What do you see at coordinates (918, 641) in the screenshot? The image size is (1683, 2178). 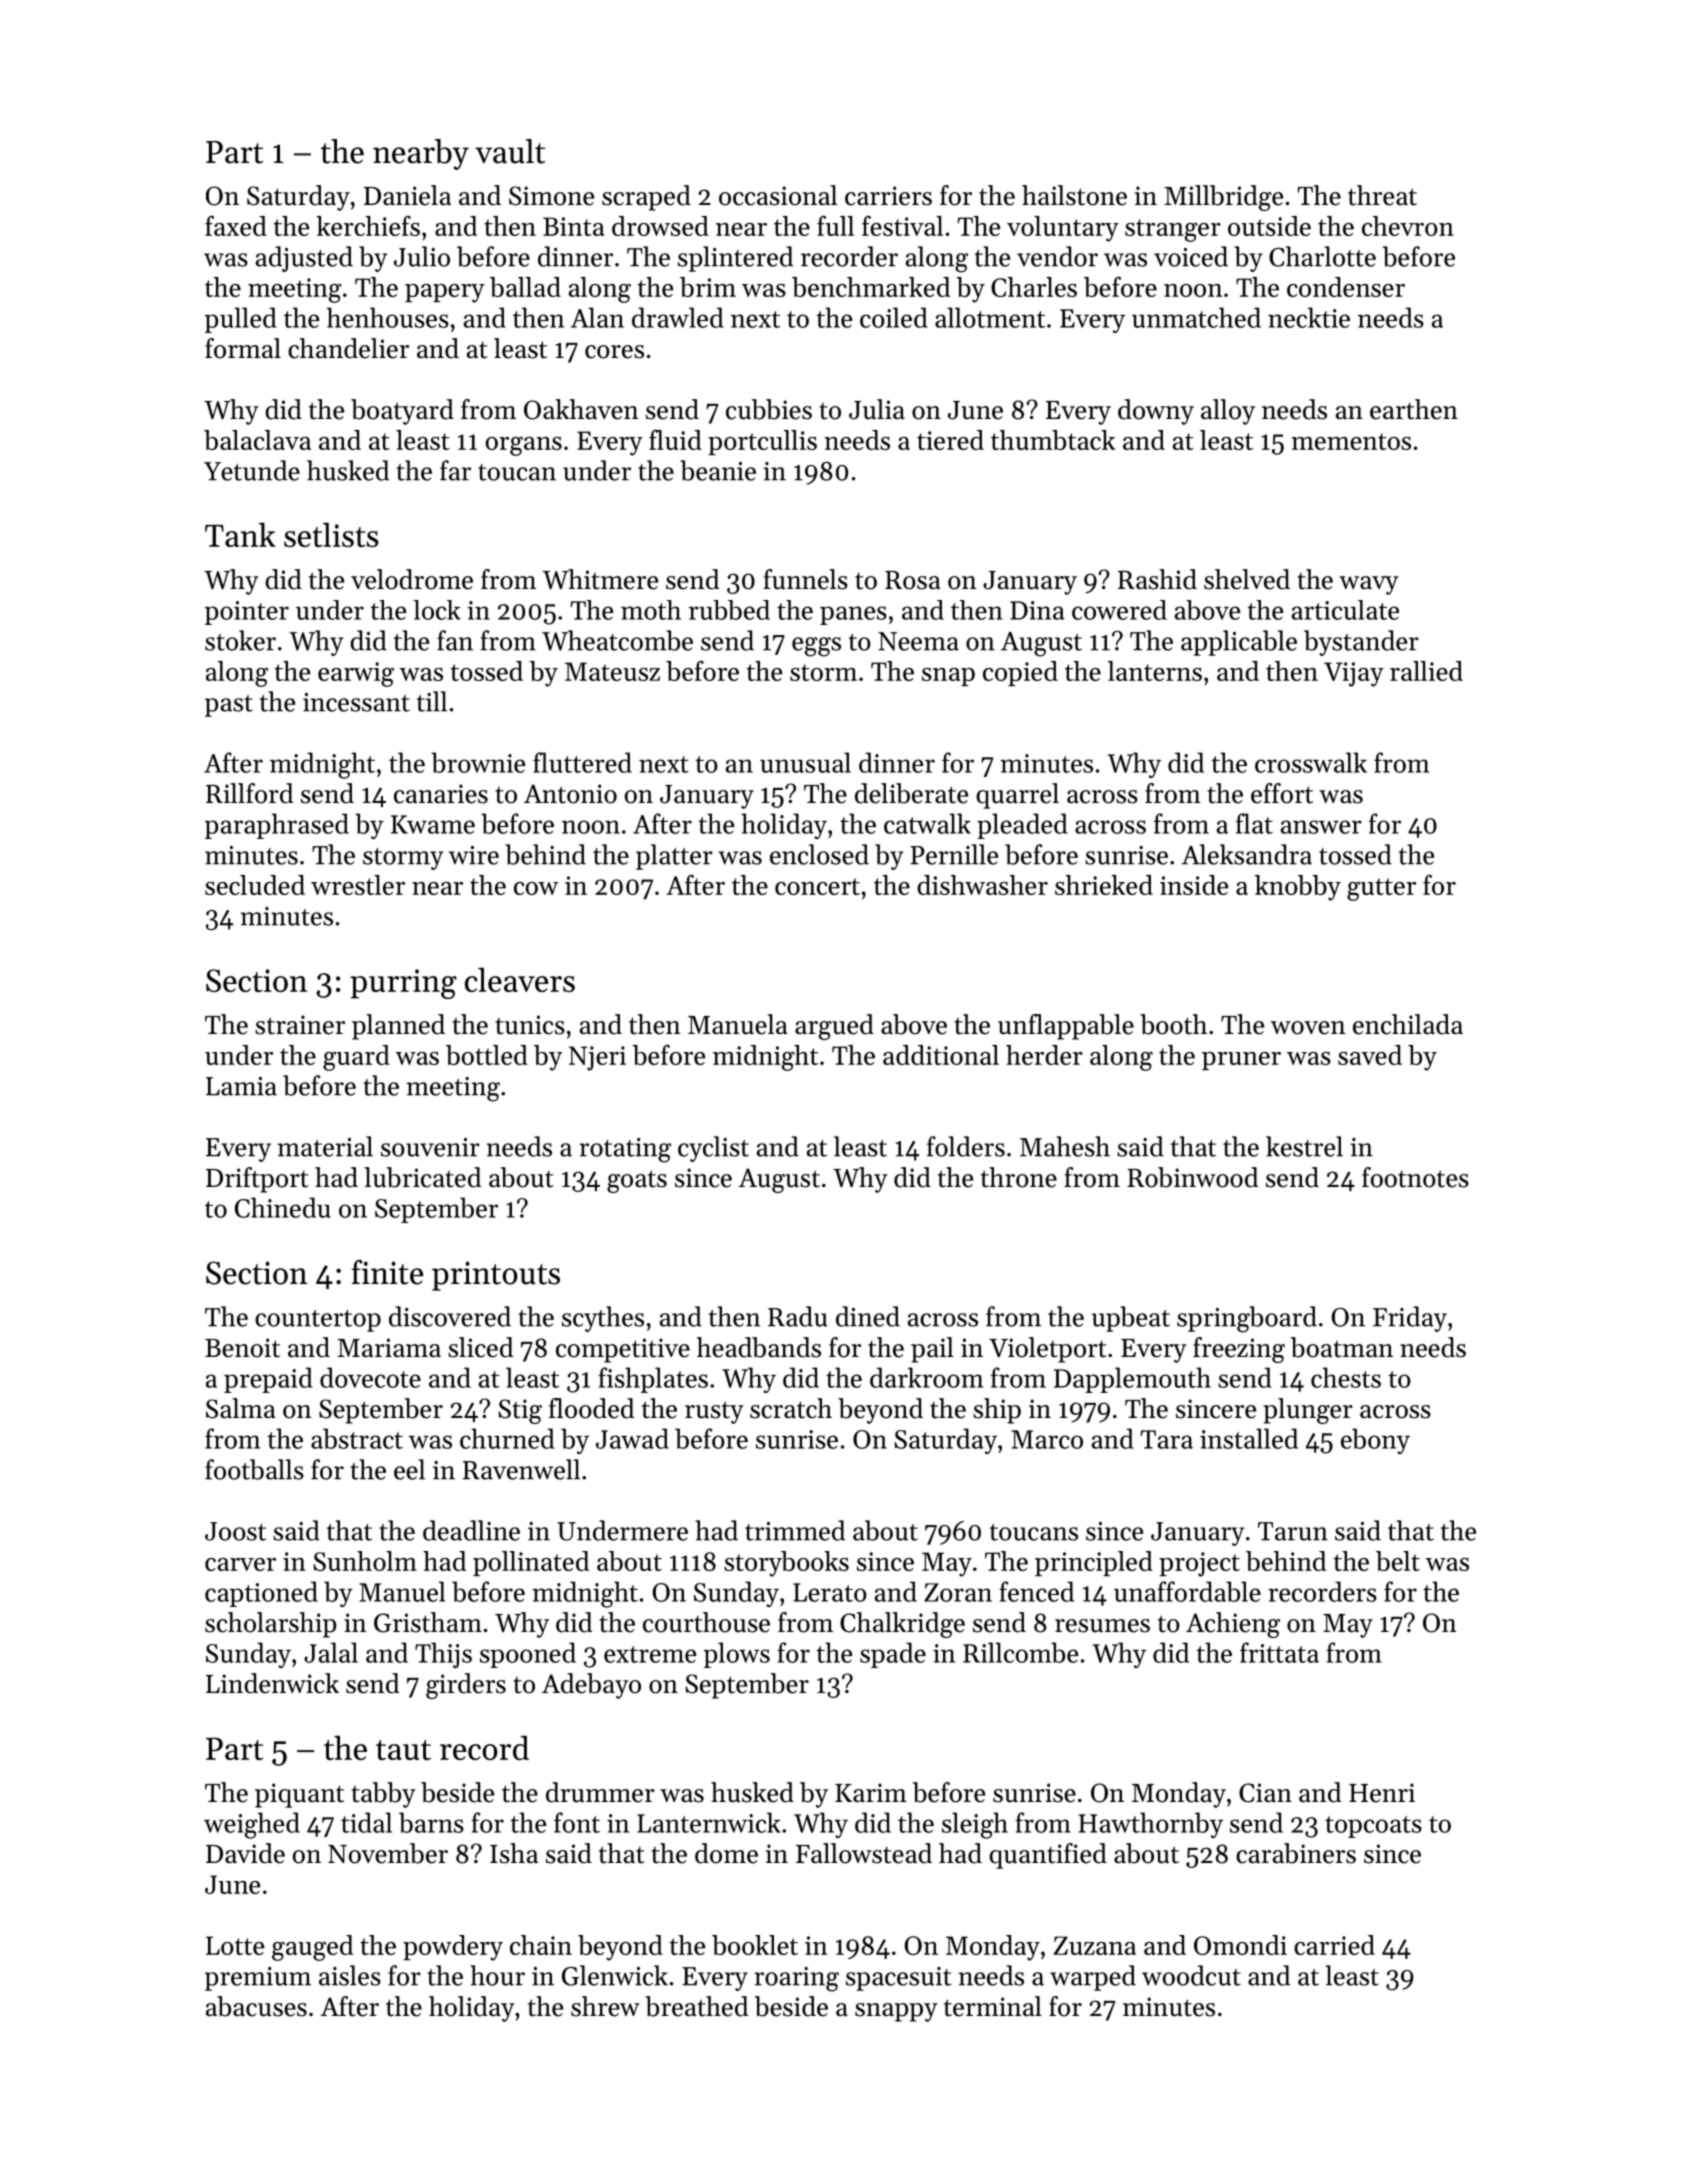 I see `Neema` at bounding box center [918, 641].
